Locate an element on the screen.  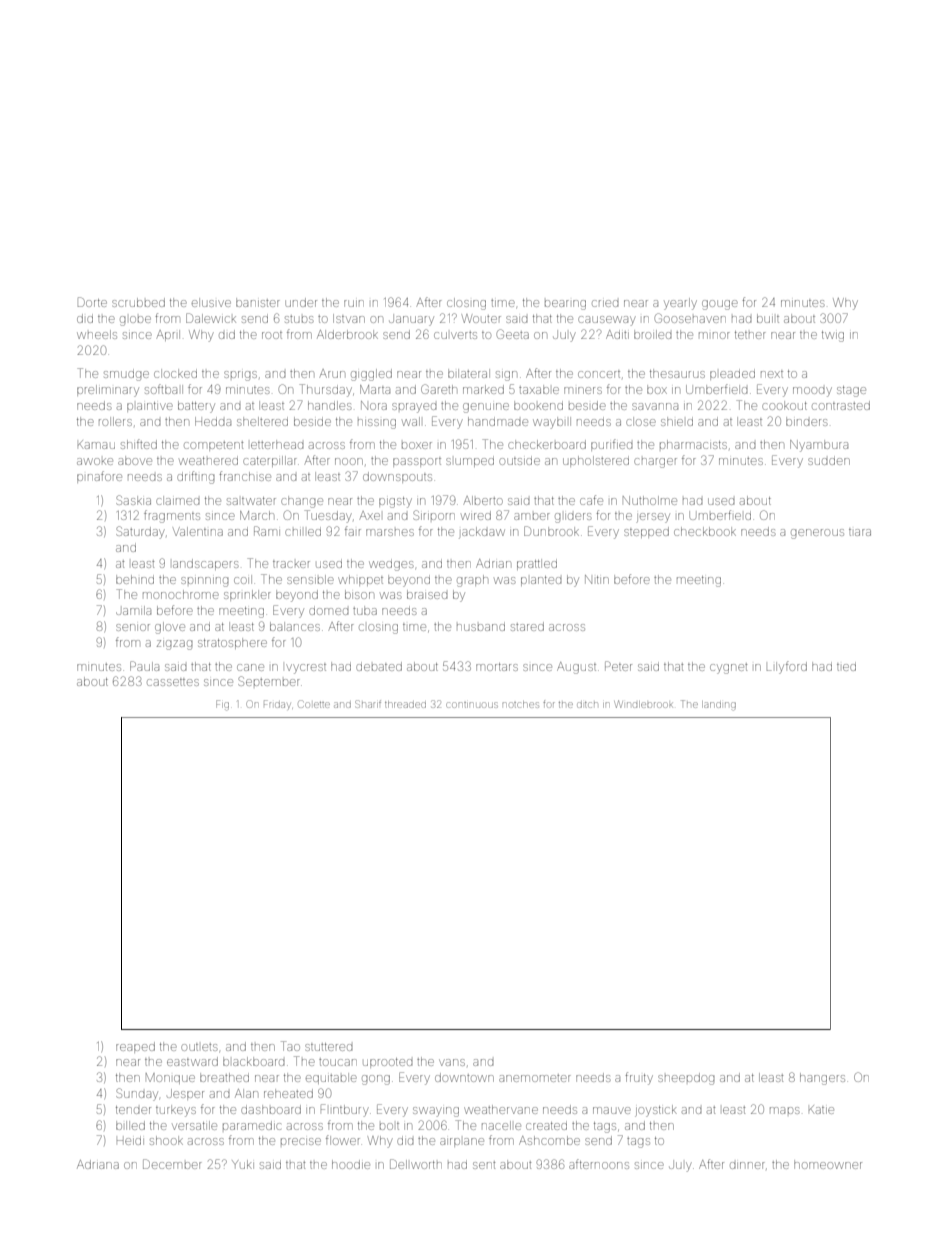
continuous is located at coordinates (472, 705).
